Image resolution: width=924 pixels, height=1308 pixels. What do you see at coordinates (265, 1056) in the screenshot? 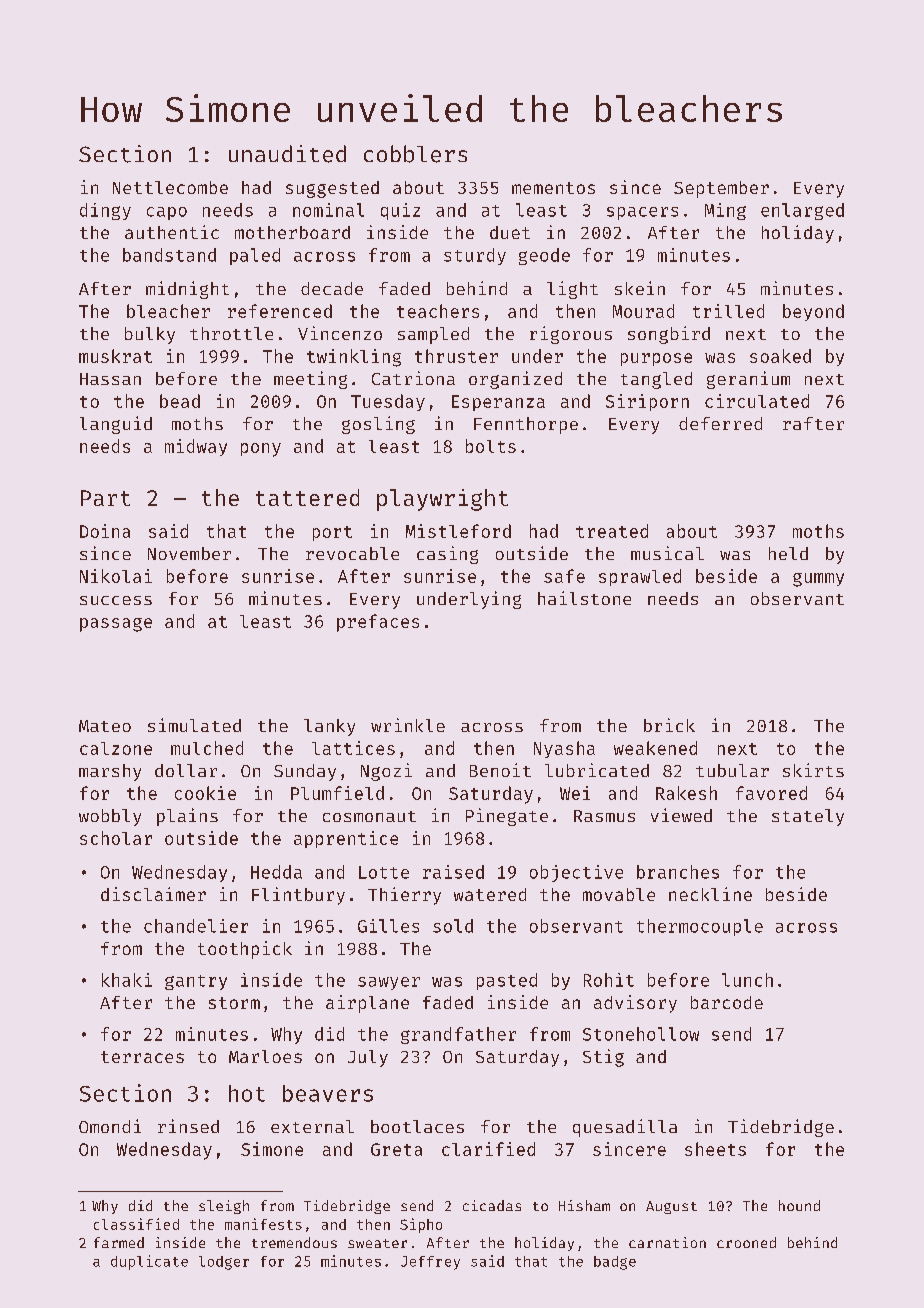
I see `Marloes` at bounding box center [265, 1056].
